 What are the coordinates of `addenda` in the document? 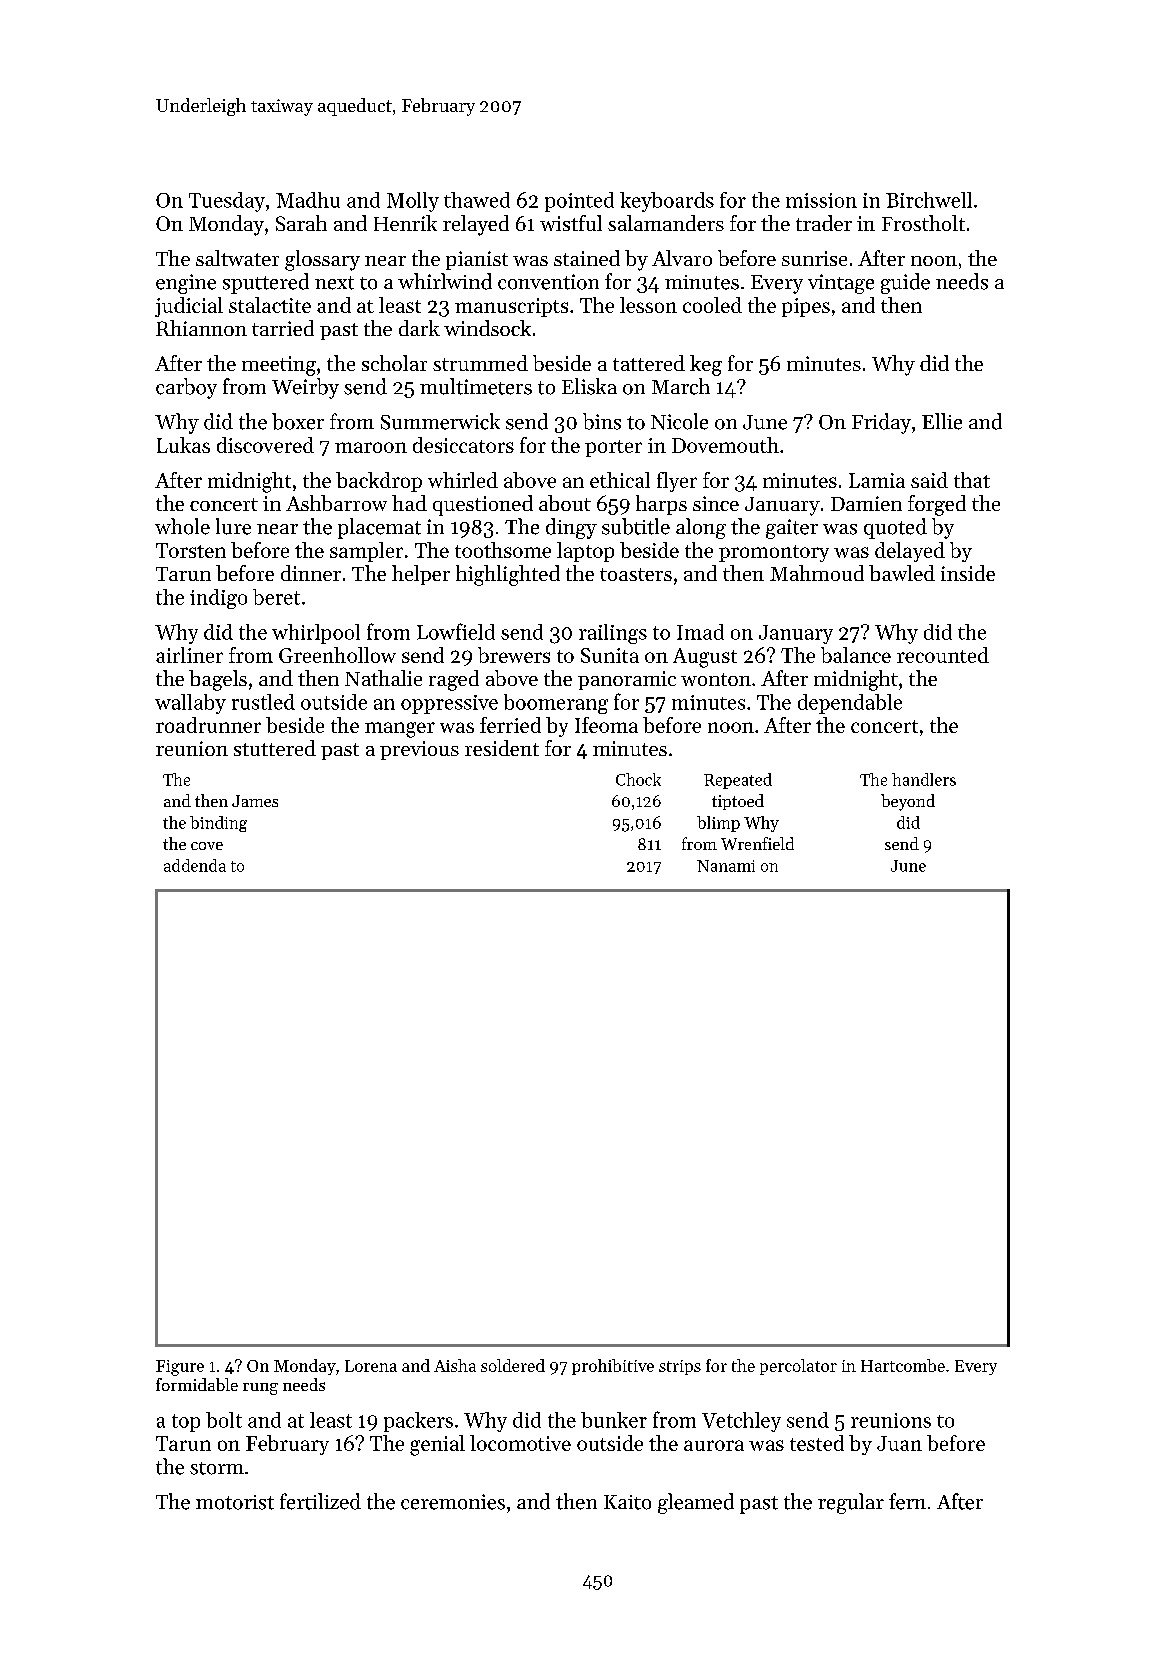 It's located at (195, 865).
